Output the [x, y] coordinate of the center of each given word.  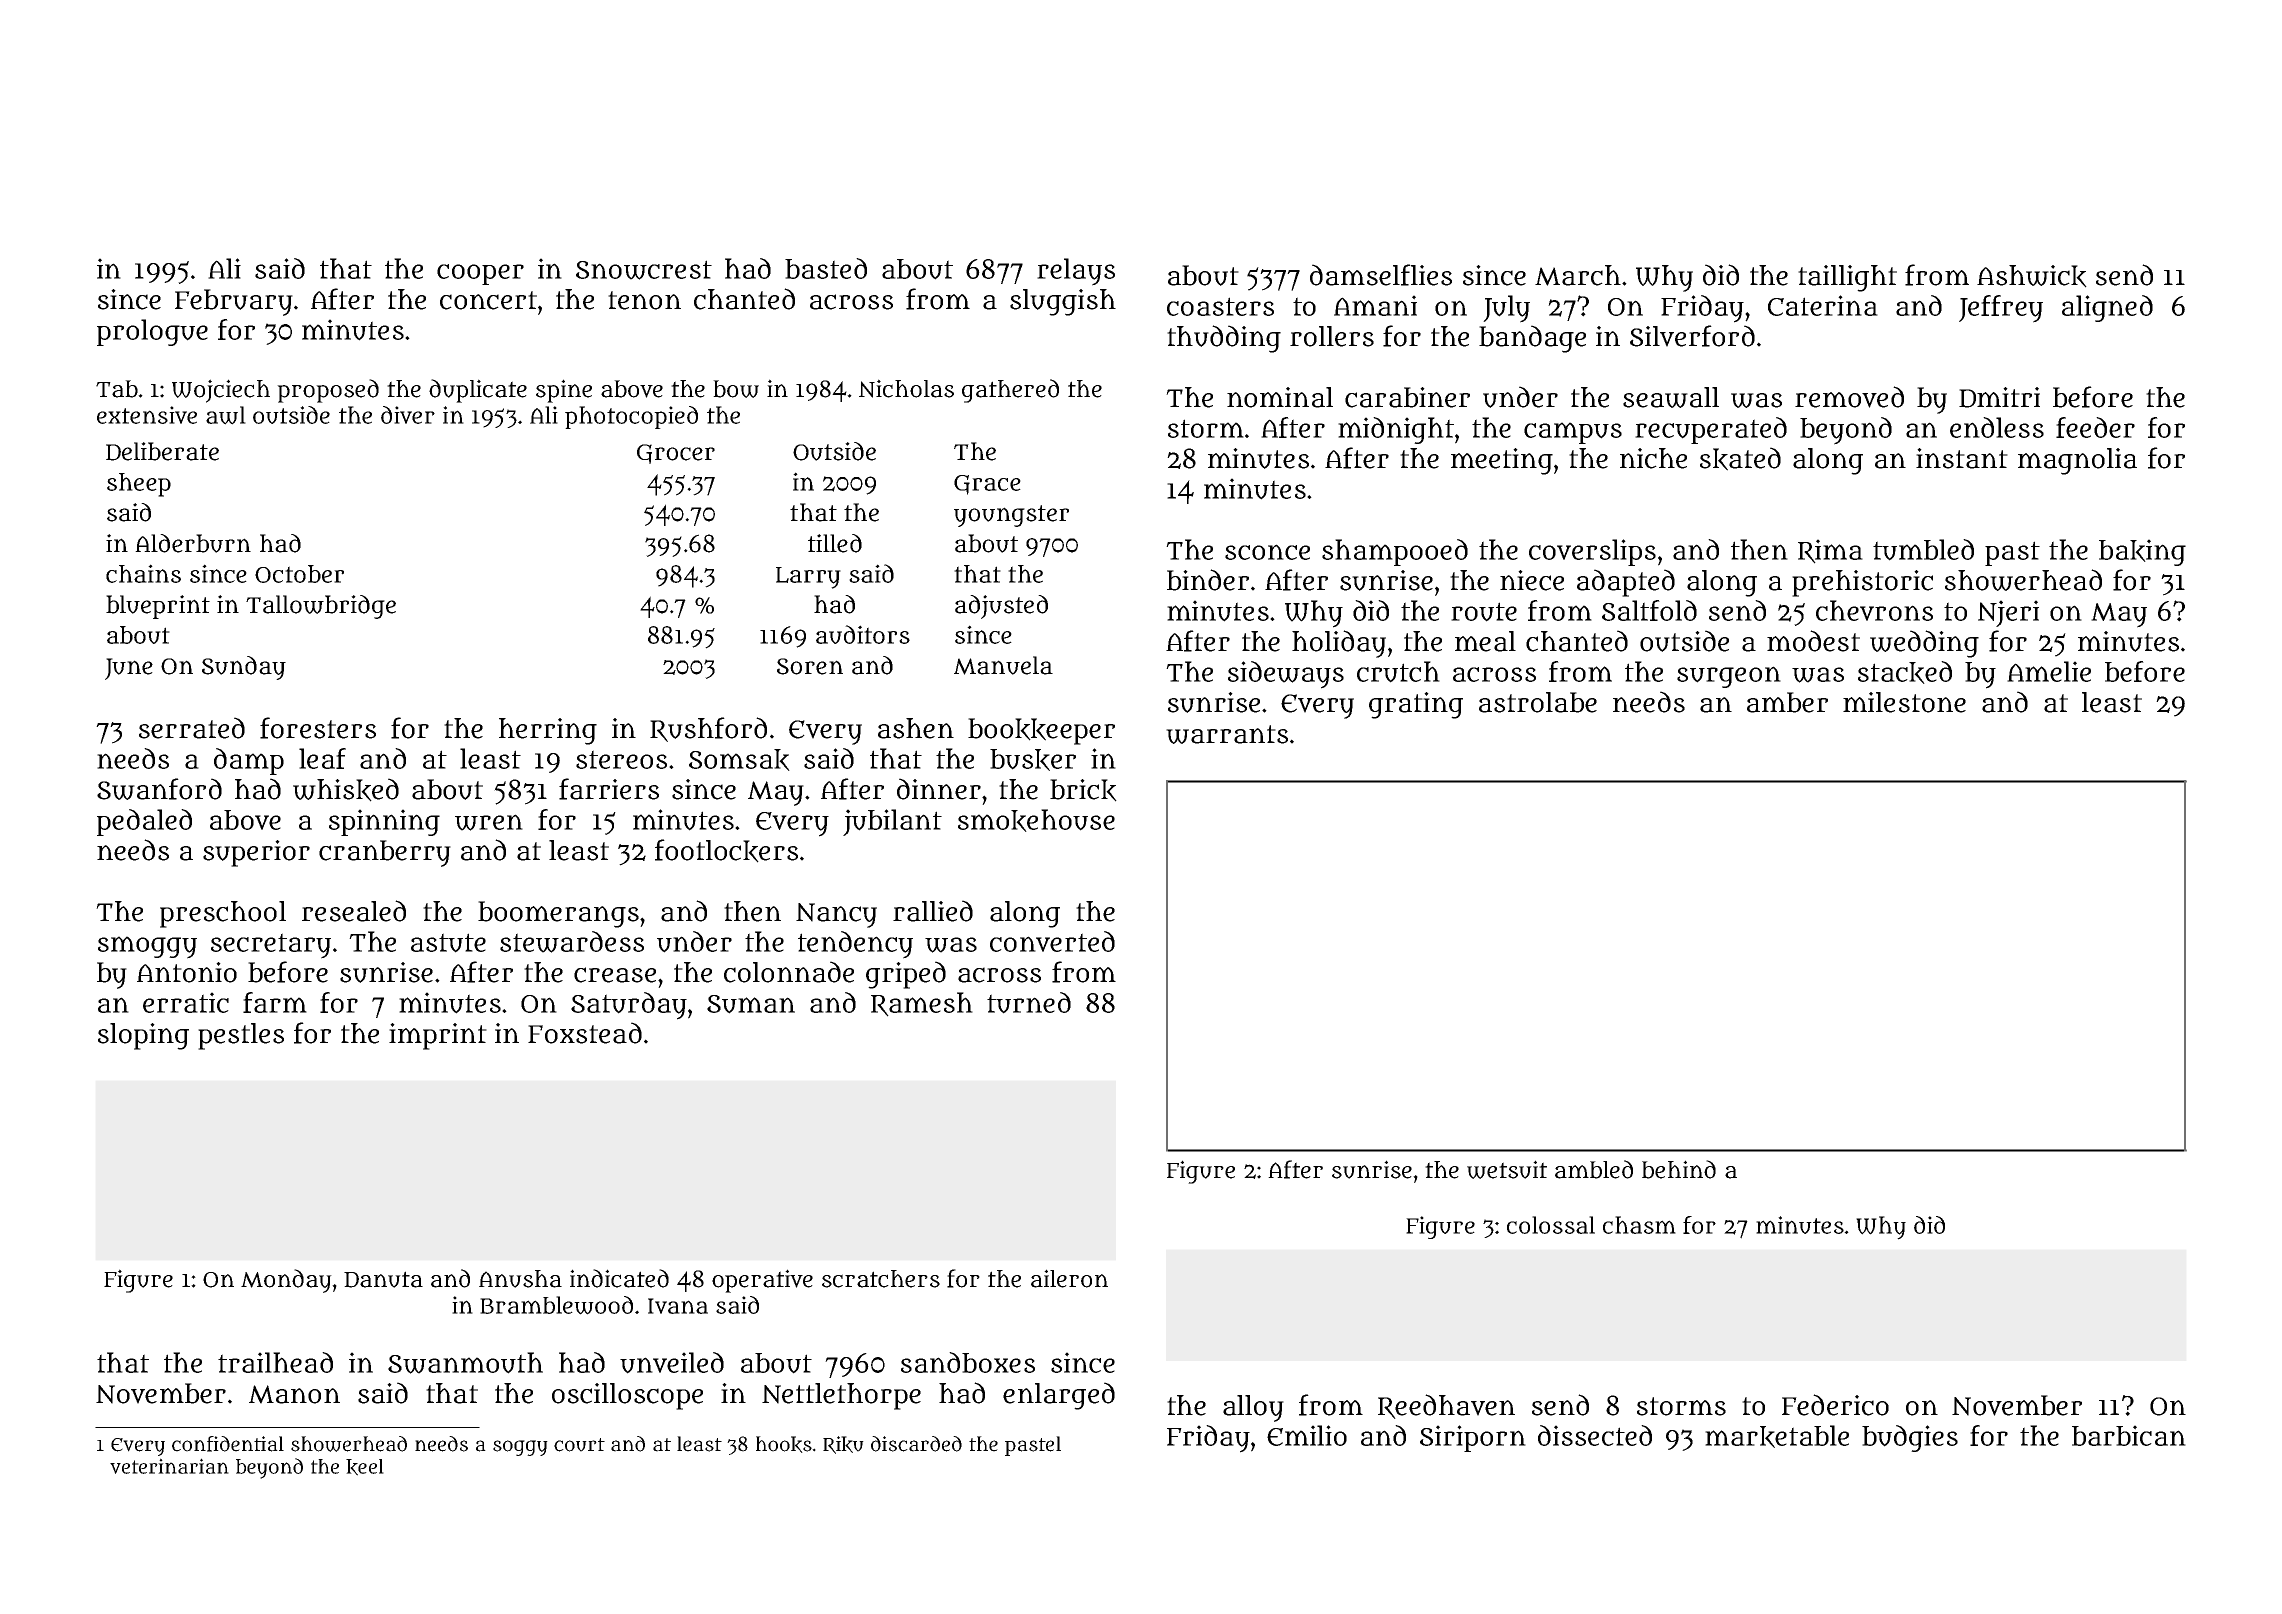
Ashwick [2032, 276]
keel [365, 1467]
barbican [2129, 1435]
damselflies [1381, 275]
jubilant [892, 822]
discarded [916, 1444]
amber [1787, 702]
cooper [480, 274]
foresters [318, 728]
